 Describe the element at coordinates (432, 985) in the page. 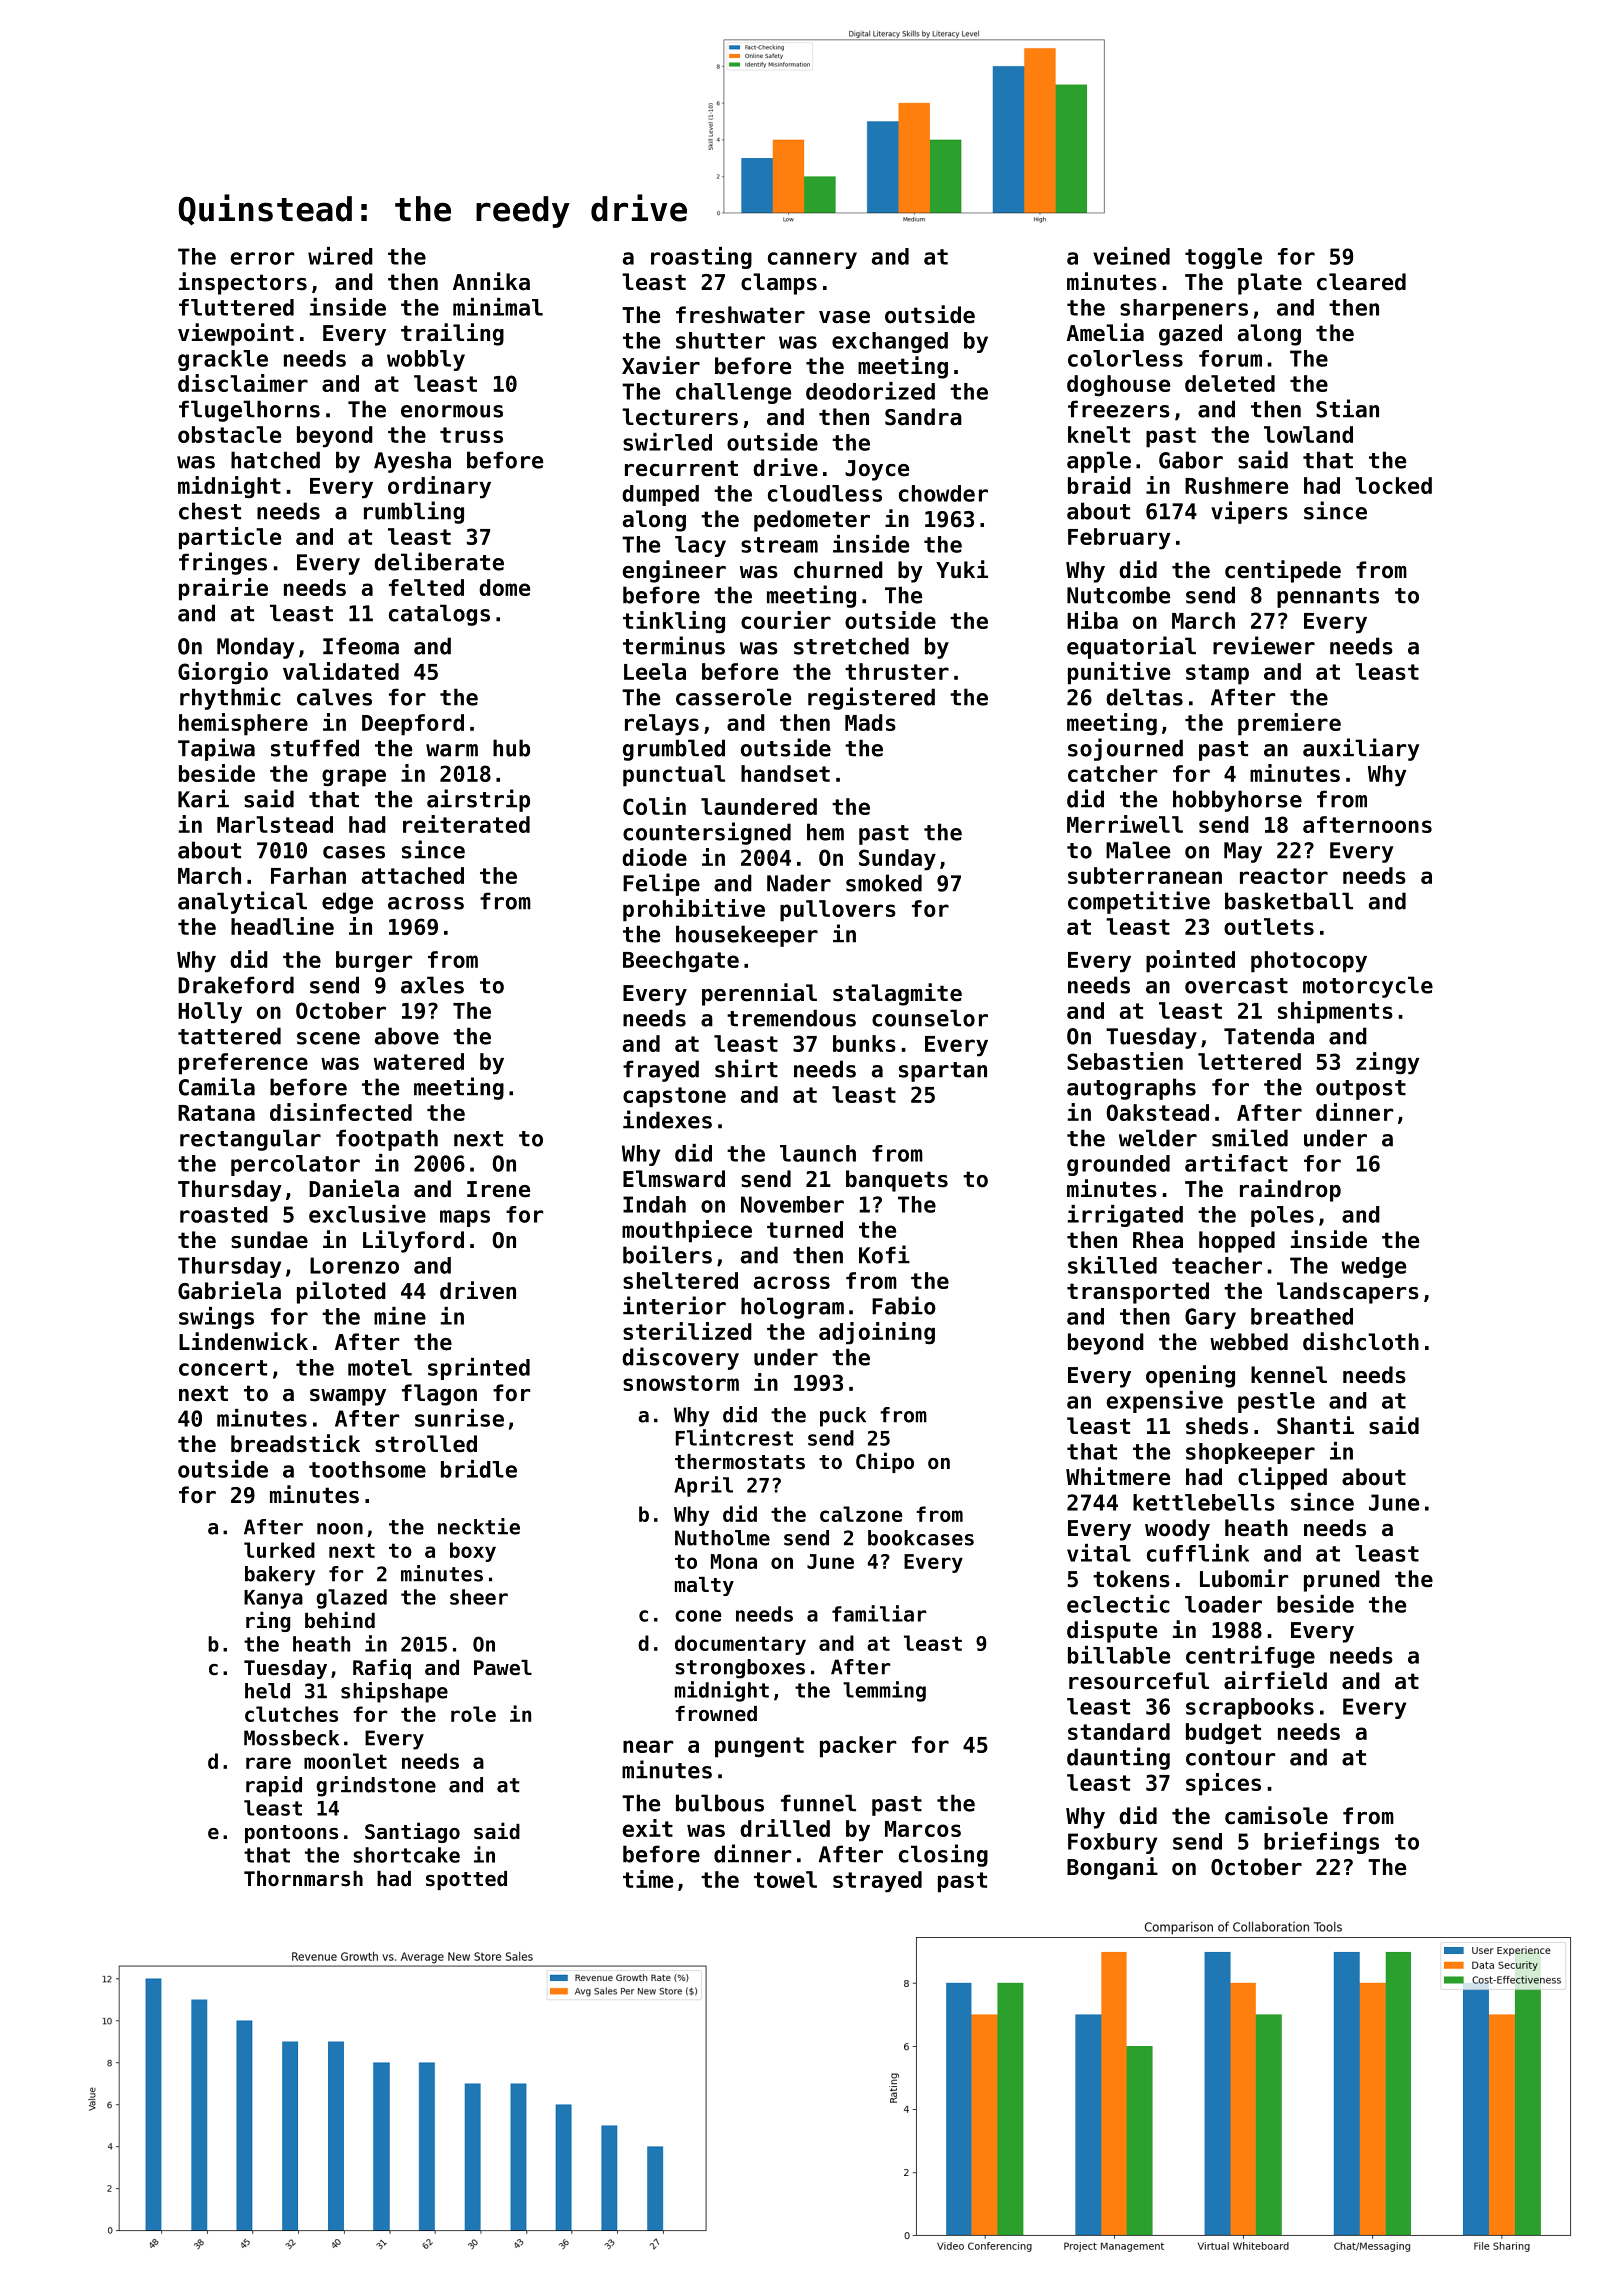

I see `axles` at that location.
